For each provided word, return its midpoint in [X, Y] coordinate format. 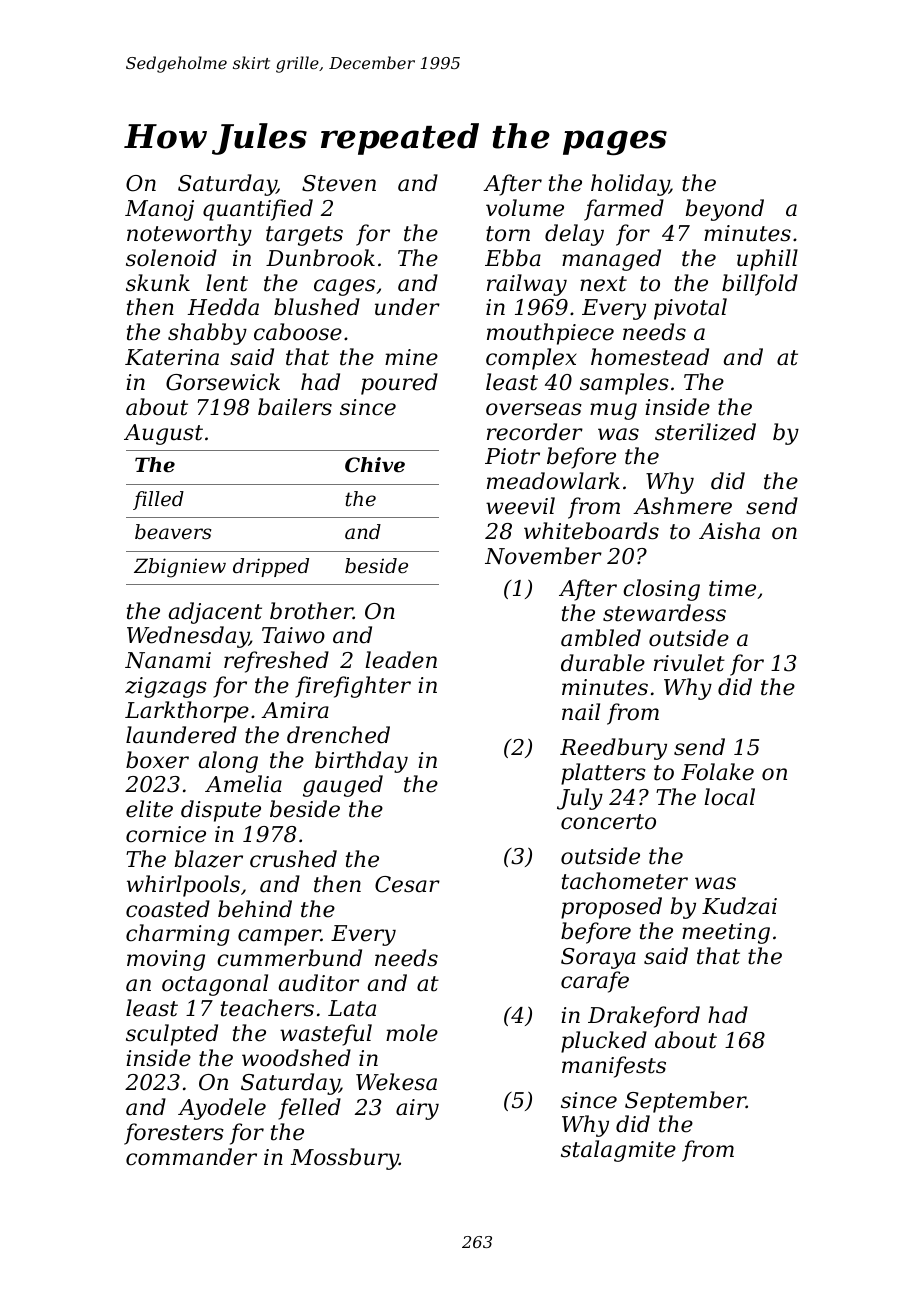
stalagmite [618, 1151]
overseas [534, 409]
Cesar [407, 884]
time [732, 588]
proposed [611, 908]
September [685, 1102]
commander [191, 1157]
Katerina [172, 357]
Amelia [243, 784]
